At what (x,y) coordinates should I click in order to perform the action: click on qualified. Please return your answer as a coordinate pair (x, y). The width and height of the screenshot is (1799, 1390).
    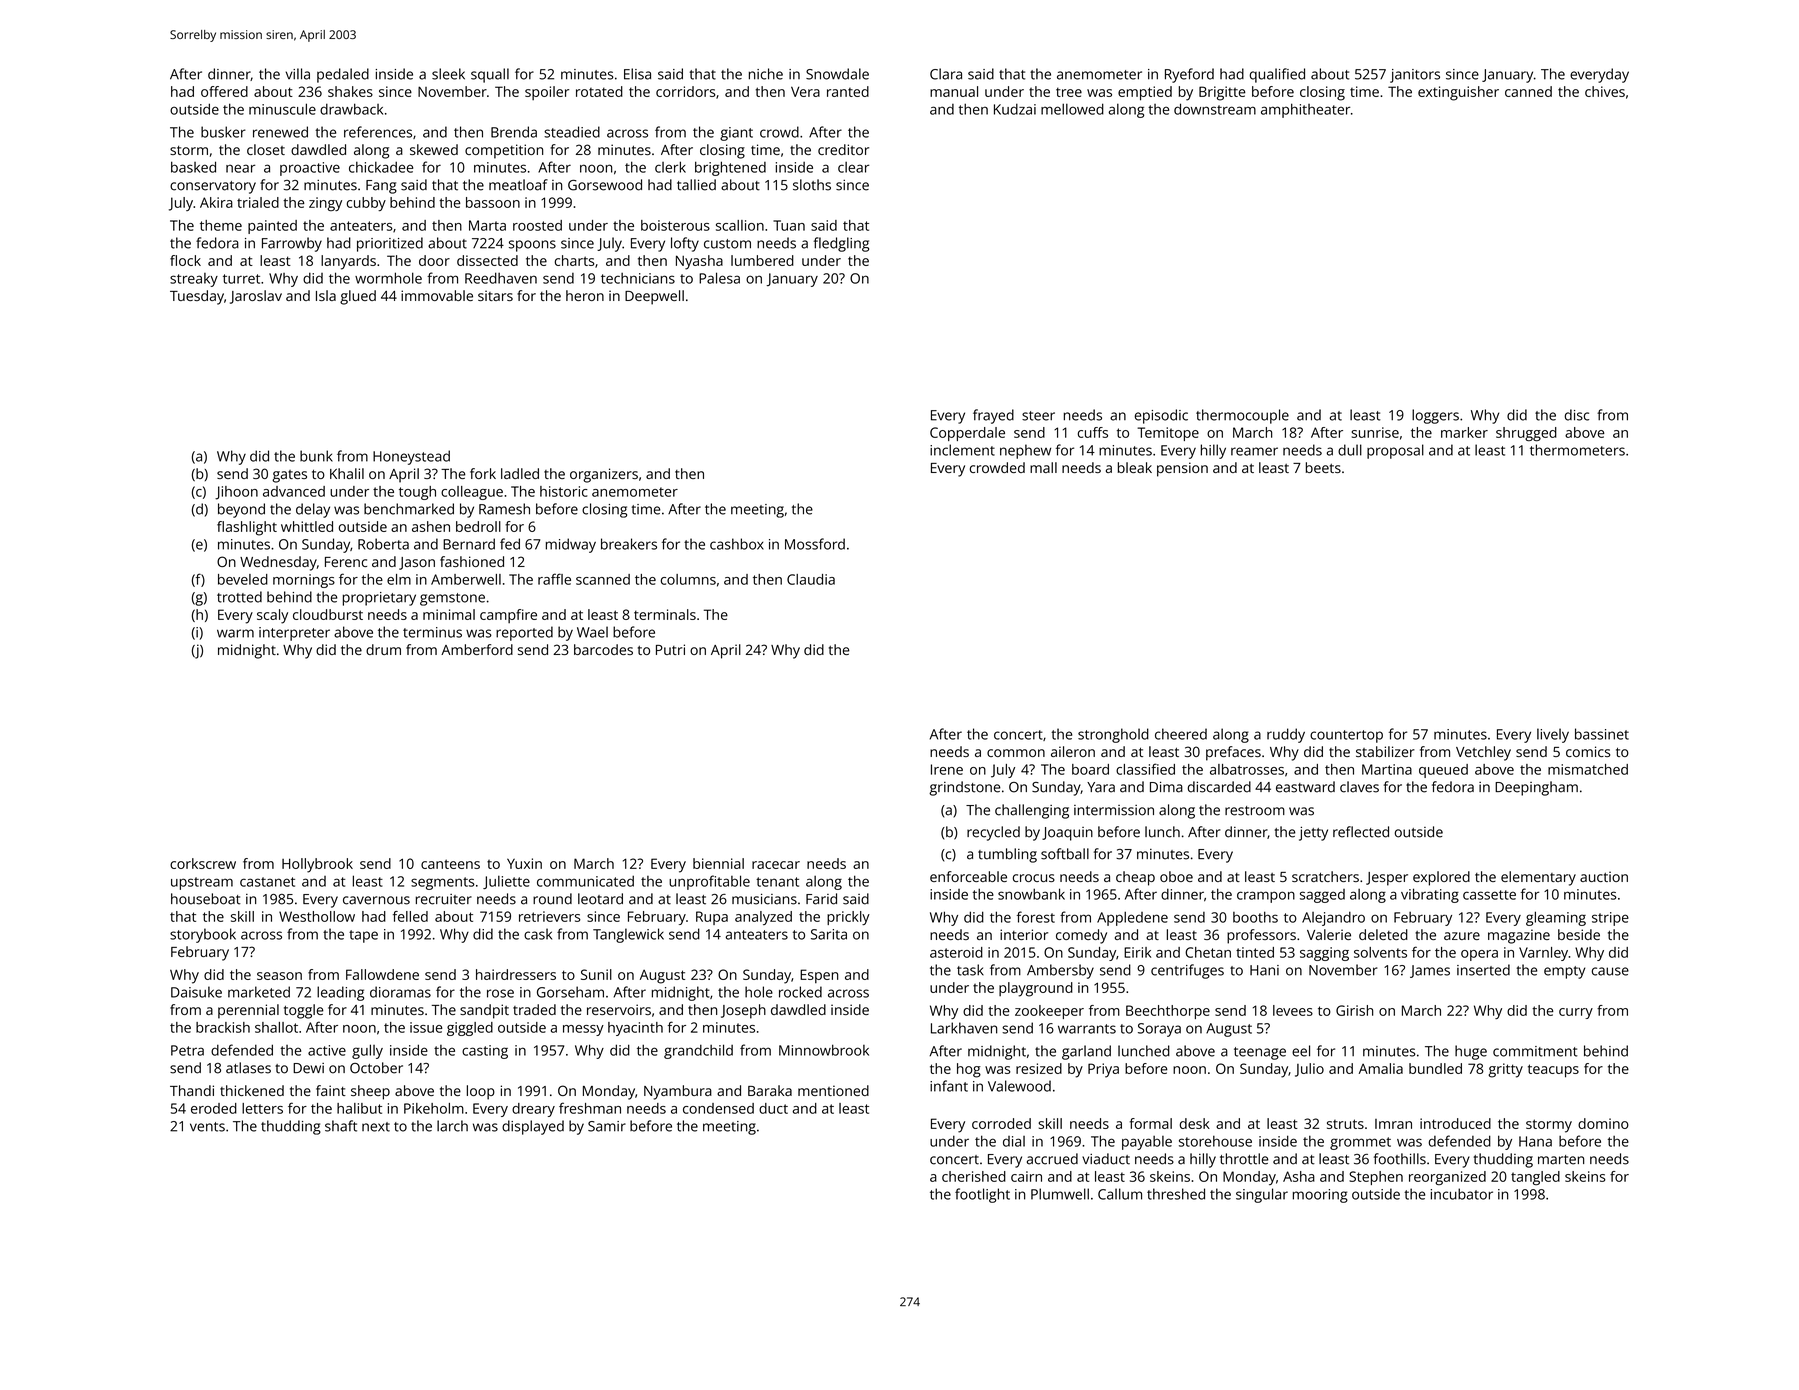
    Looking at the image, I should click on (1277, 75).
